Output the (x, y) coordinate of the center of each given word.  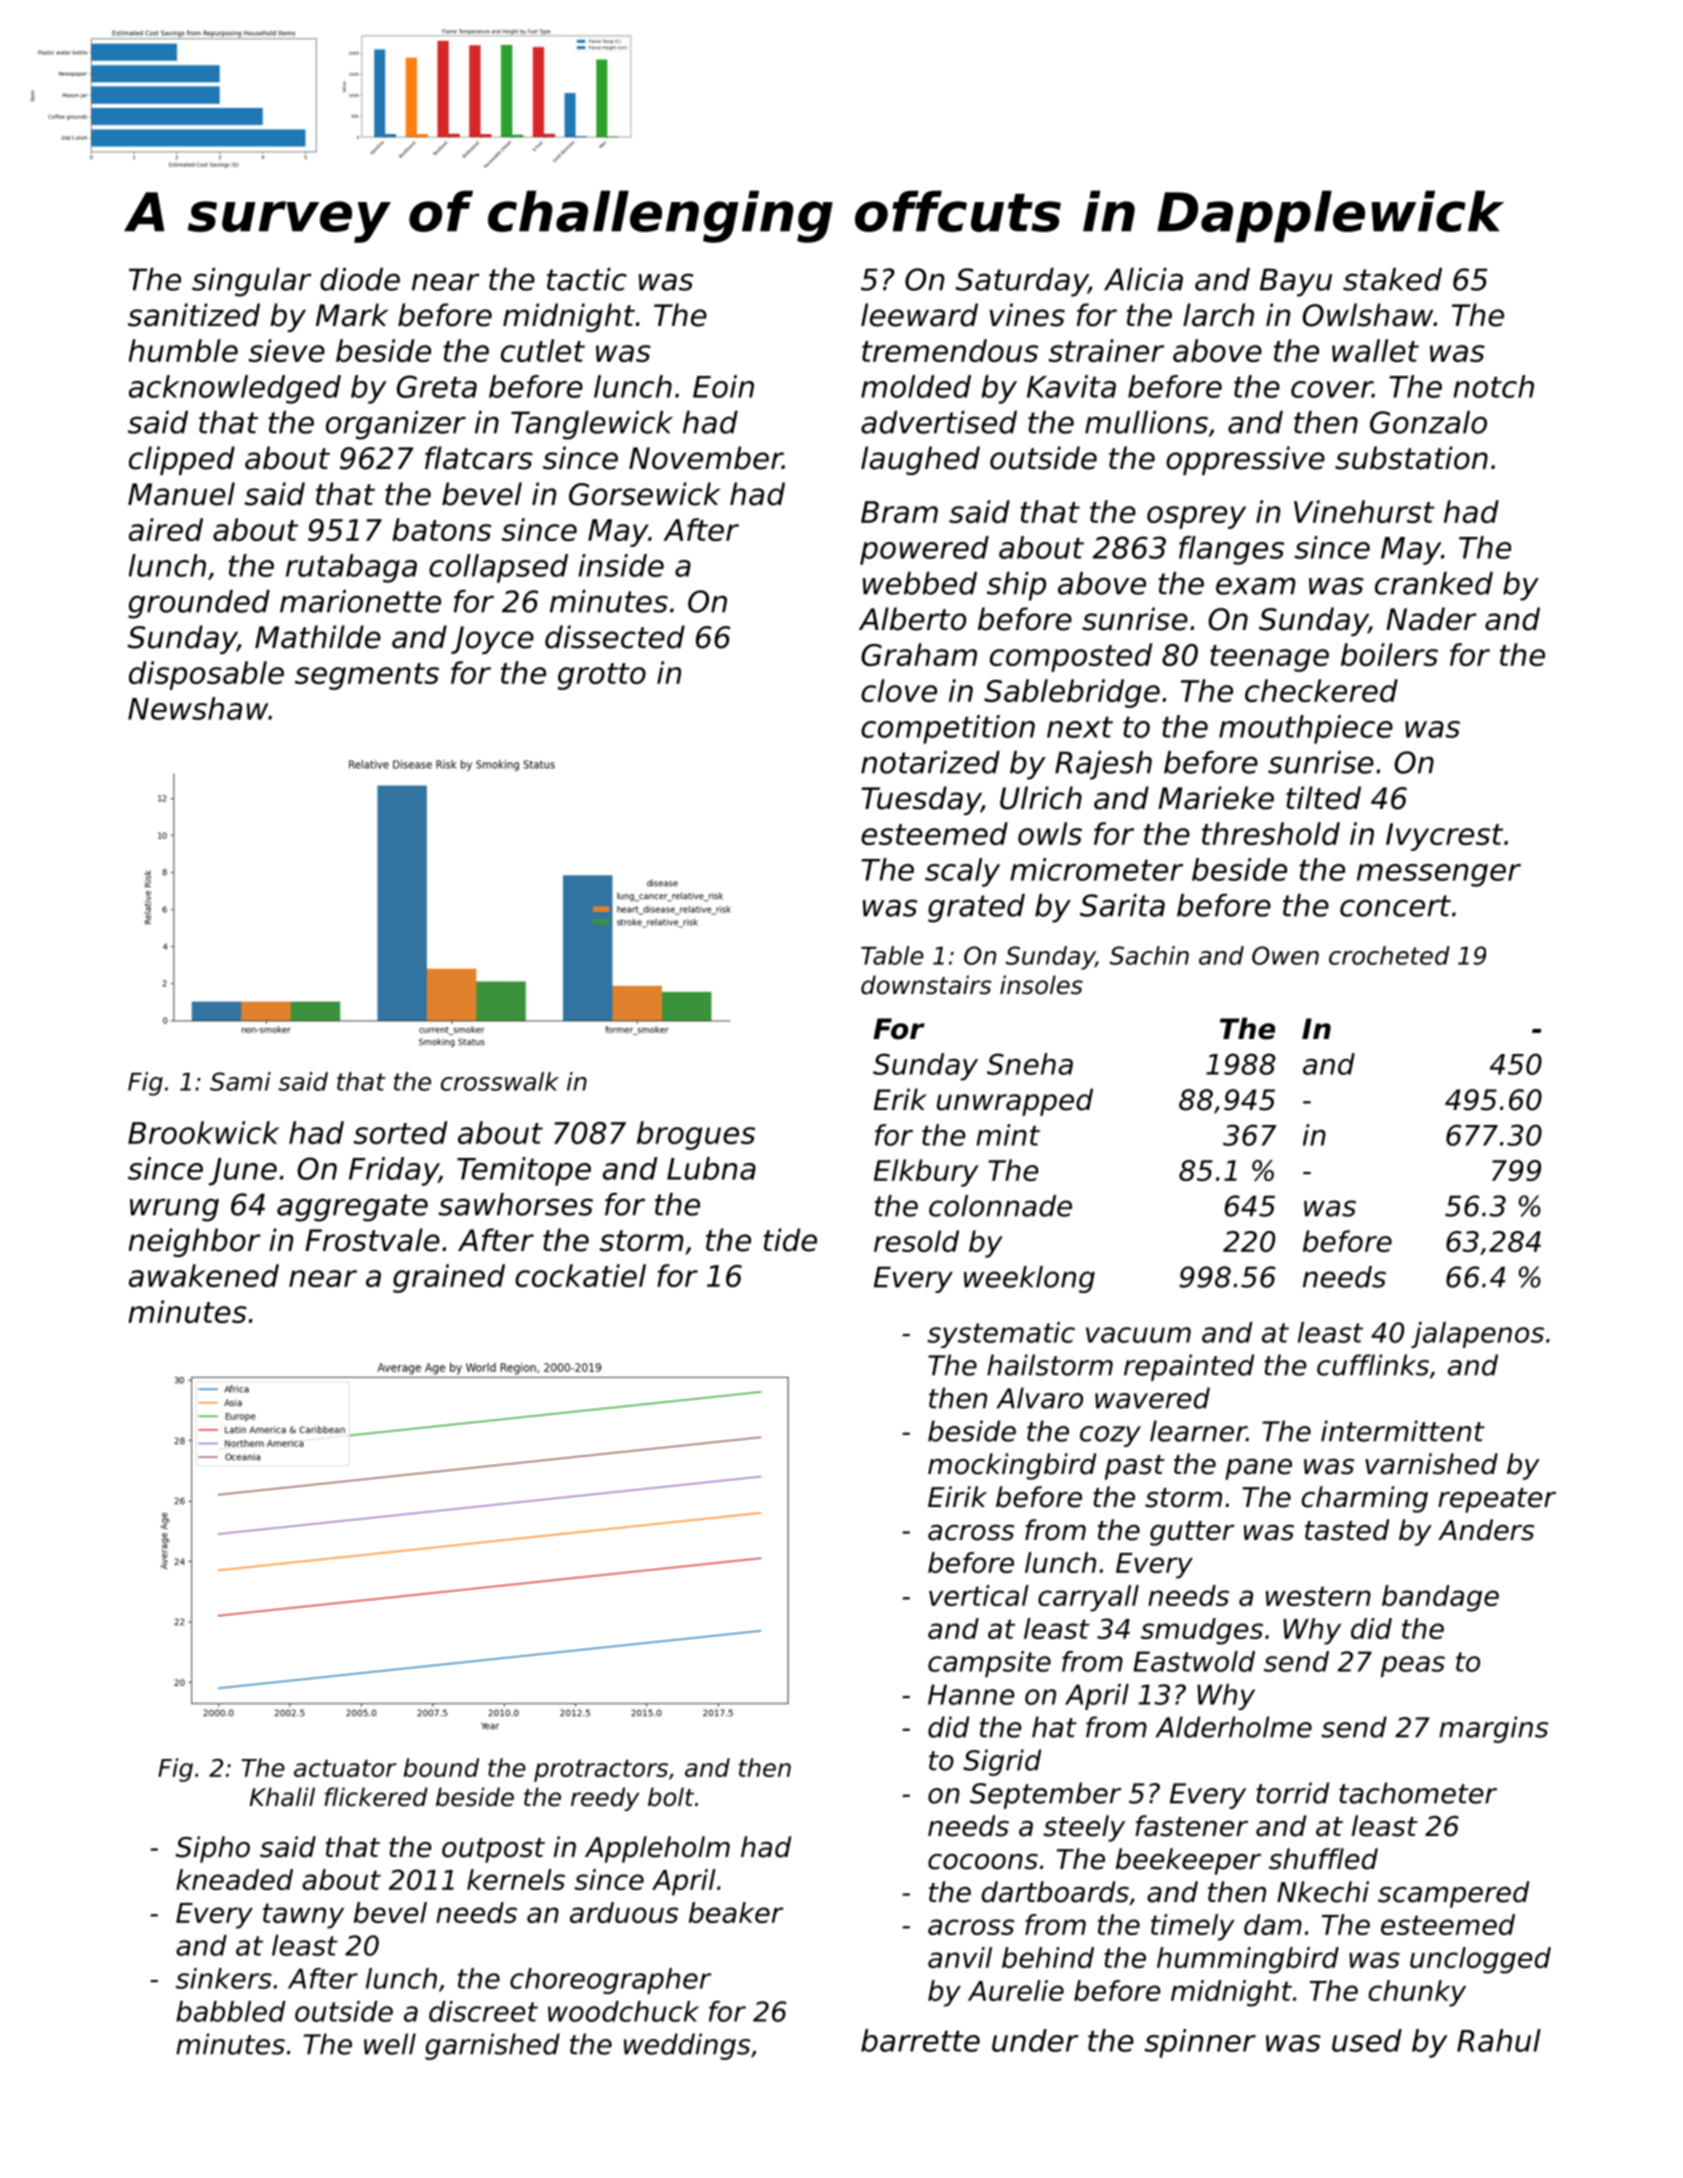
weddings (687, 2046)
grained (449, 1278)
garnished (492, 2046)
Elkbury (926, 1173)
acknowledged (235, 389)
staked (1392, 279)
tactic (587, 279)
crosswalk (500, 1081)
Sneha (1030, 1064)
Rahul (1499, 2040)
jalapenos (1477, 1335)
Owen (1285, 955)
